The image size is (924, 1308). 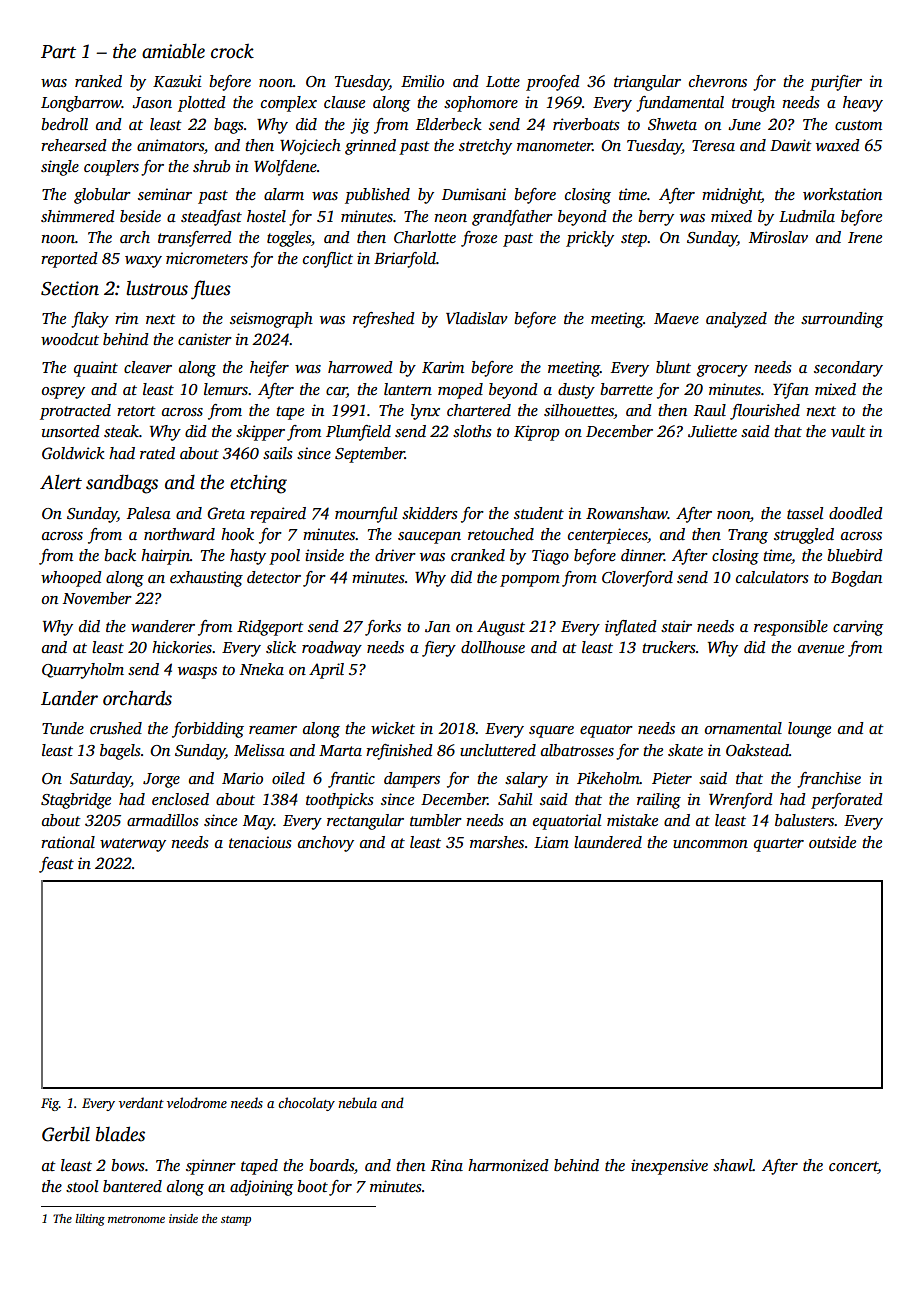 I want to click on Liam, so click(x=551, y=842).
